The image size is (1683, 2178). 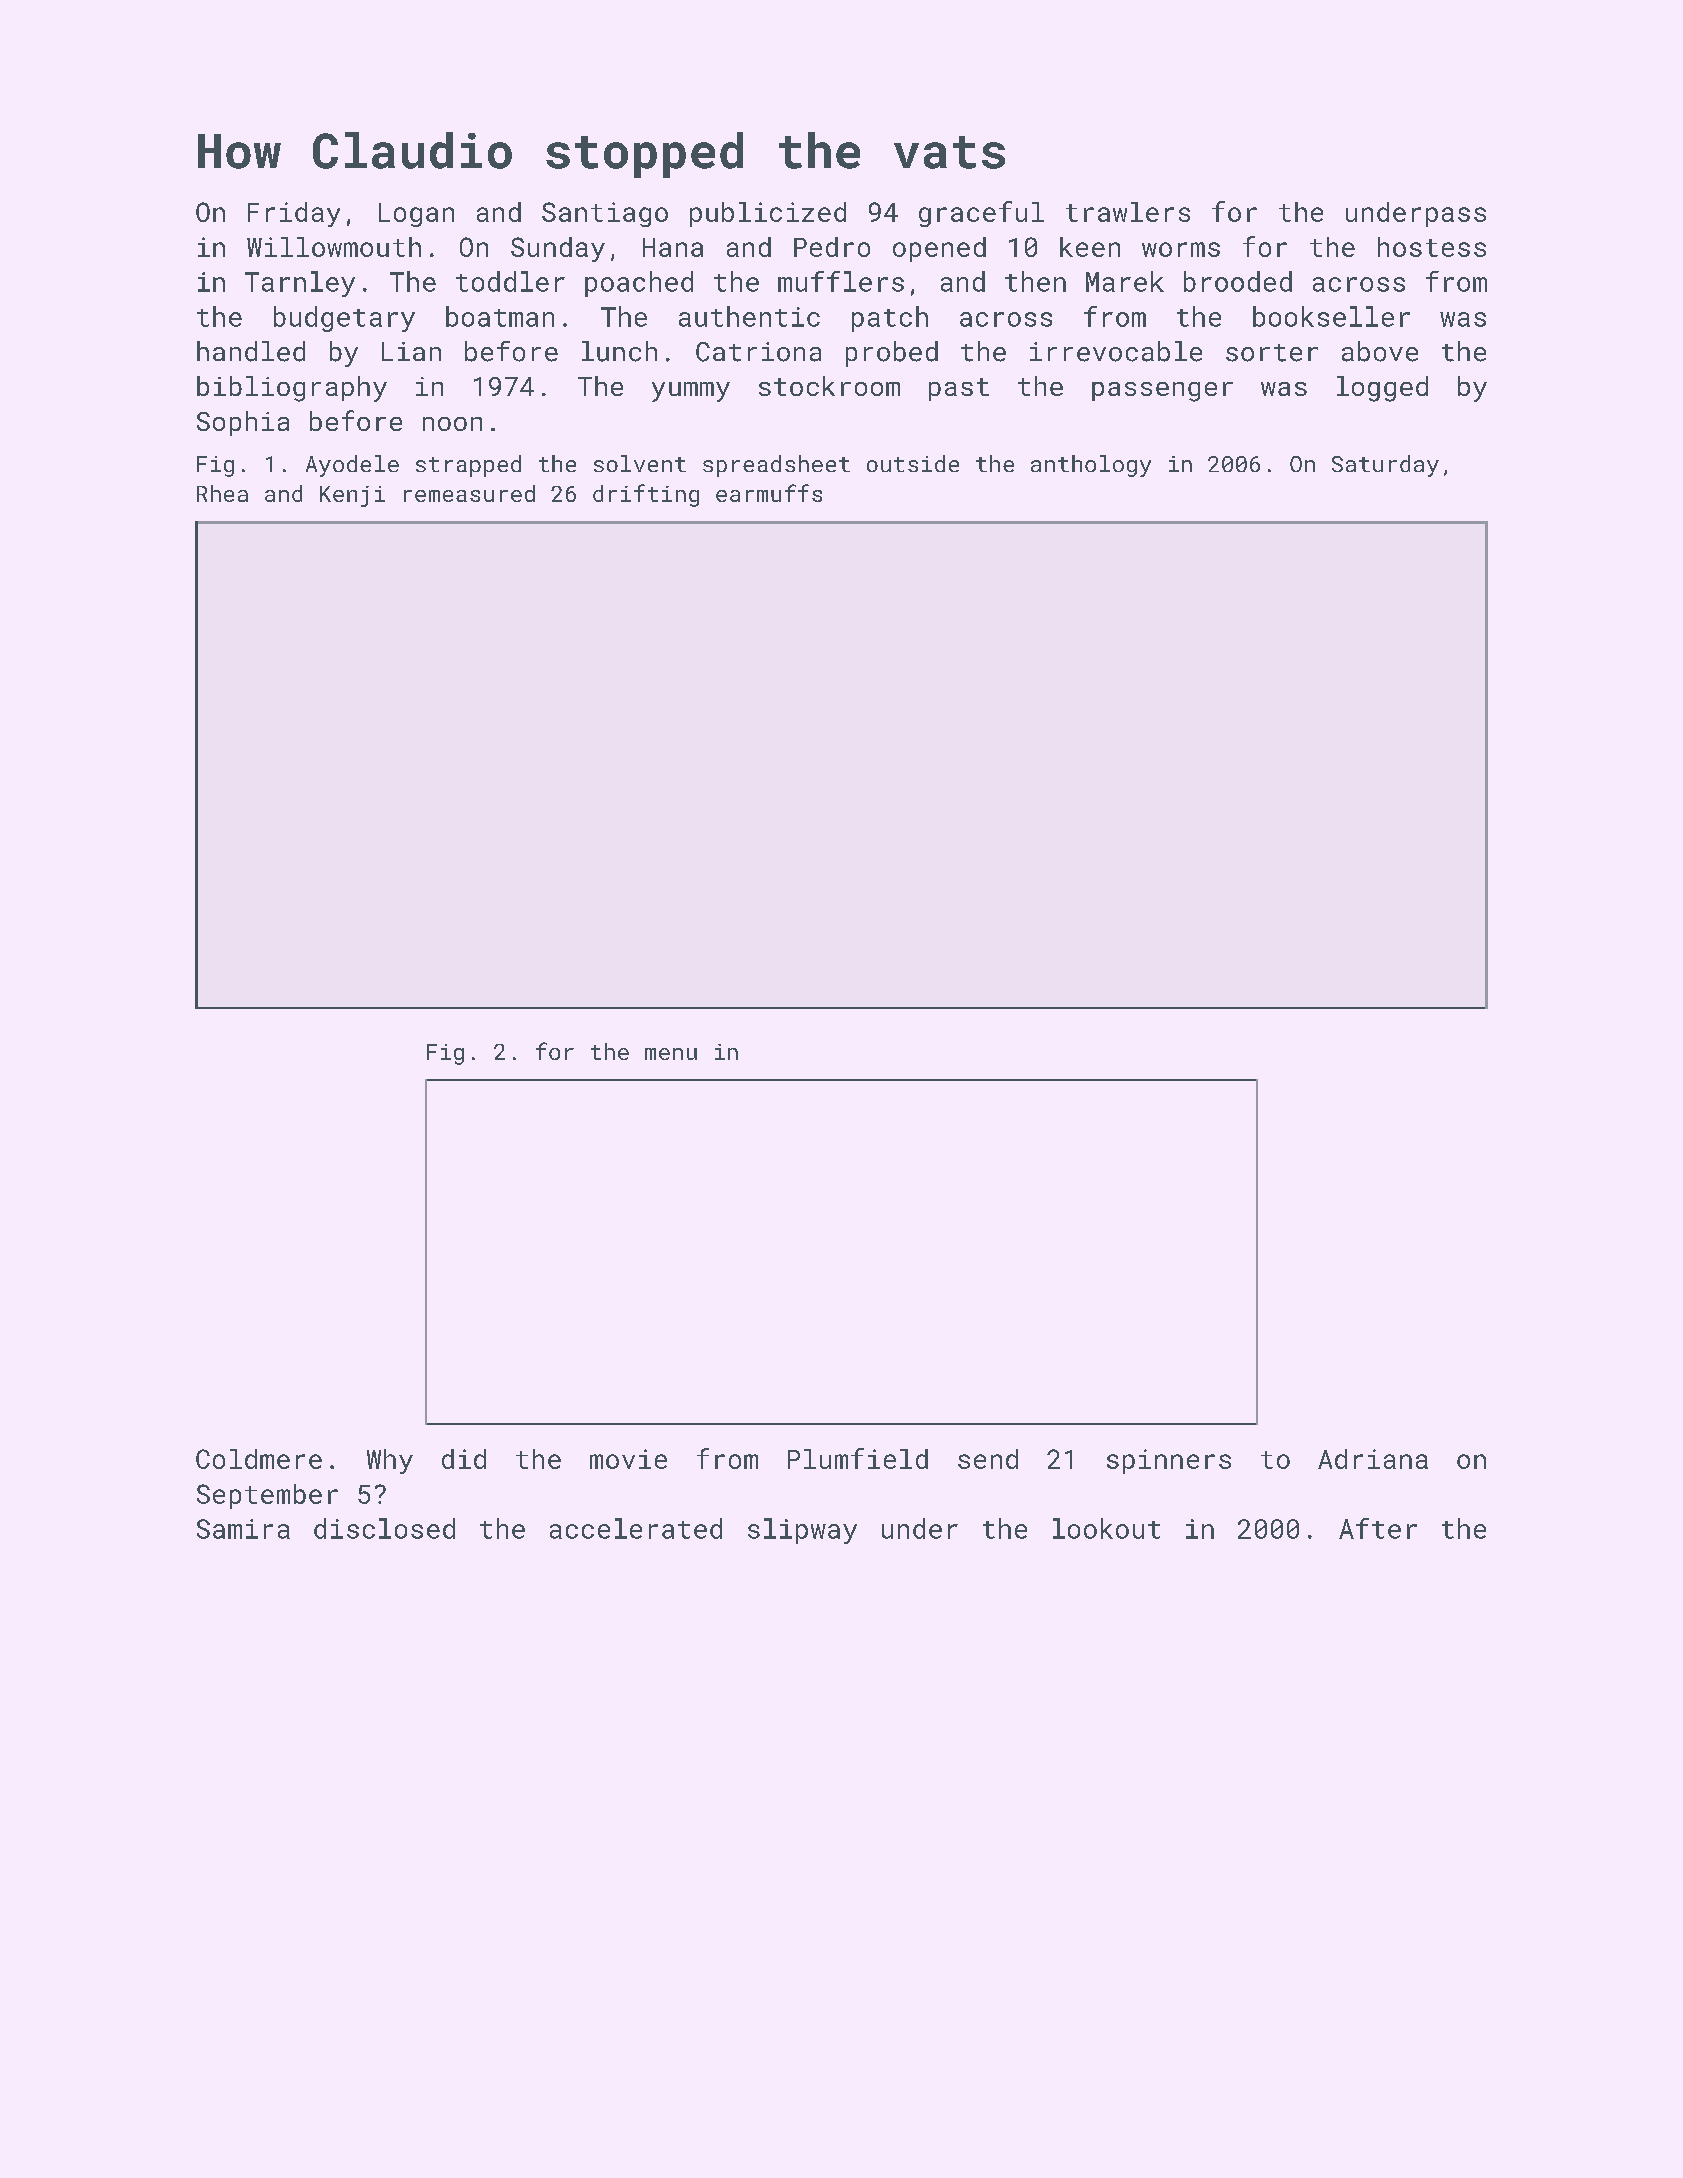 What do you see at coordinates (1091, 466) in the image?
I see `anthology` at bounding box center [1091, 466].
